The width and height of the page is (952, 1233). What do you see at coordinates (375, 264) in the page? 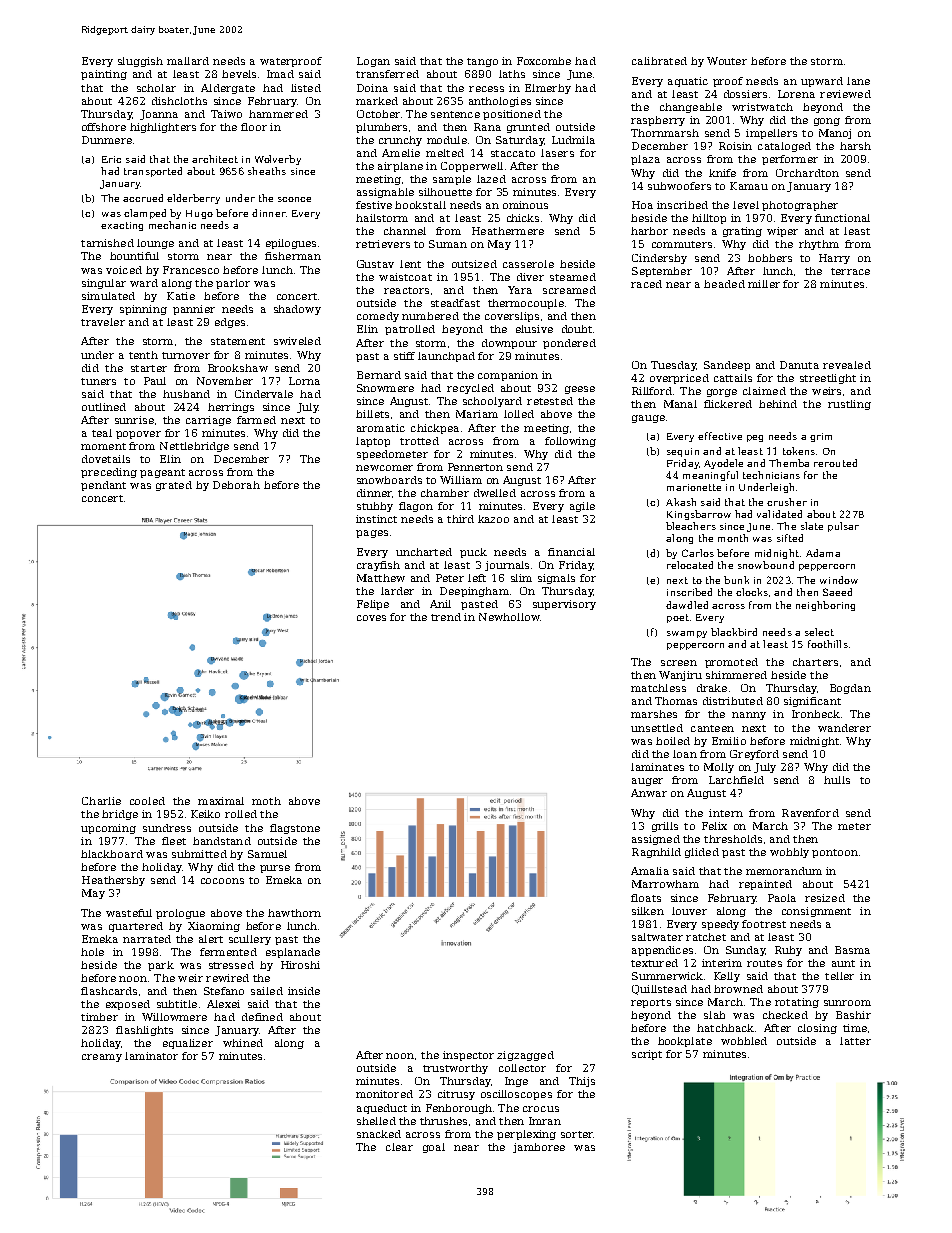
I see `Gustav` at bounding box center [375, 264].
